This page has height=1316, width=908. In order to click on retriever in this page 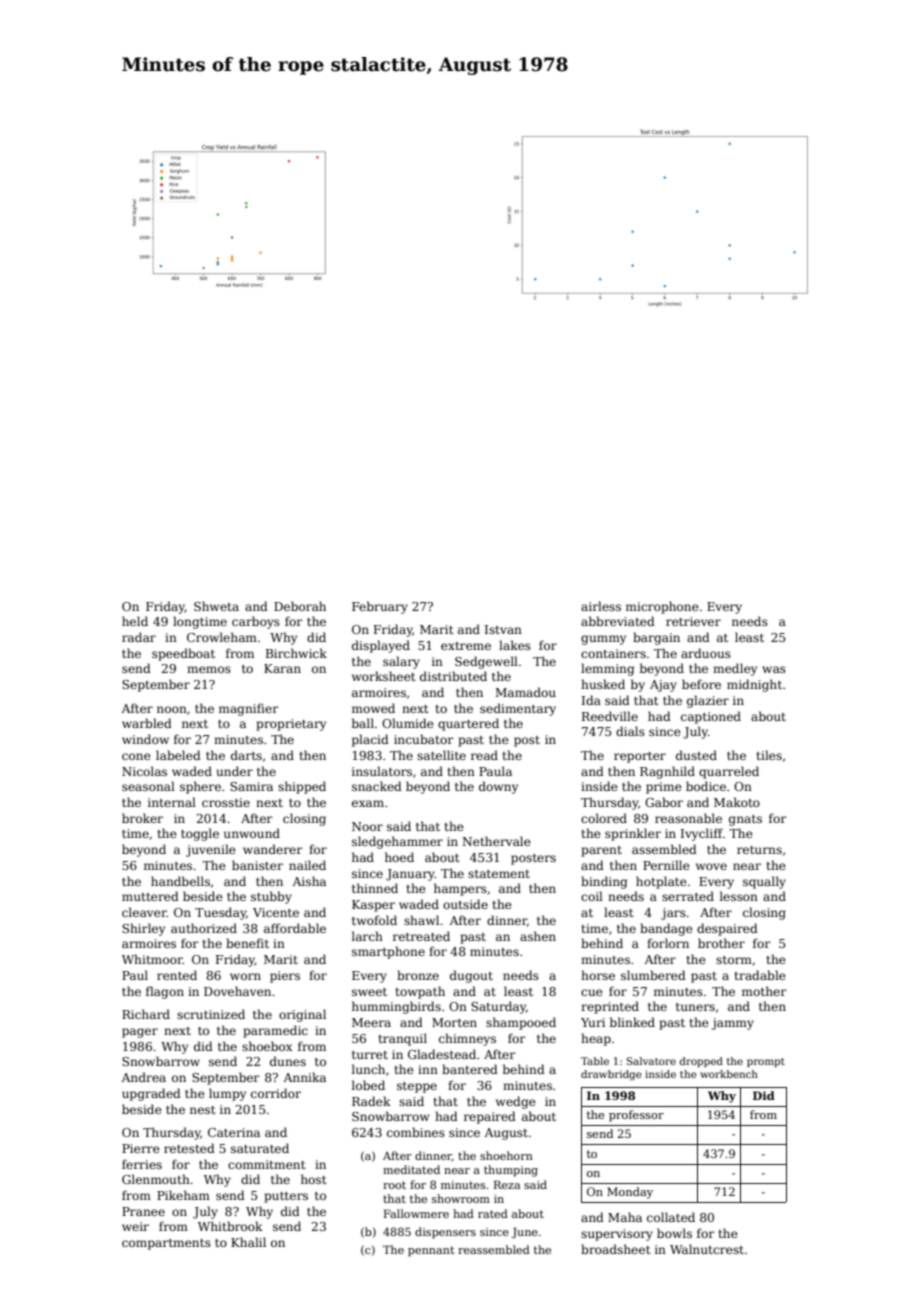, I will do `click(693, 621)`.
